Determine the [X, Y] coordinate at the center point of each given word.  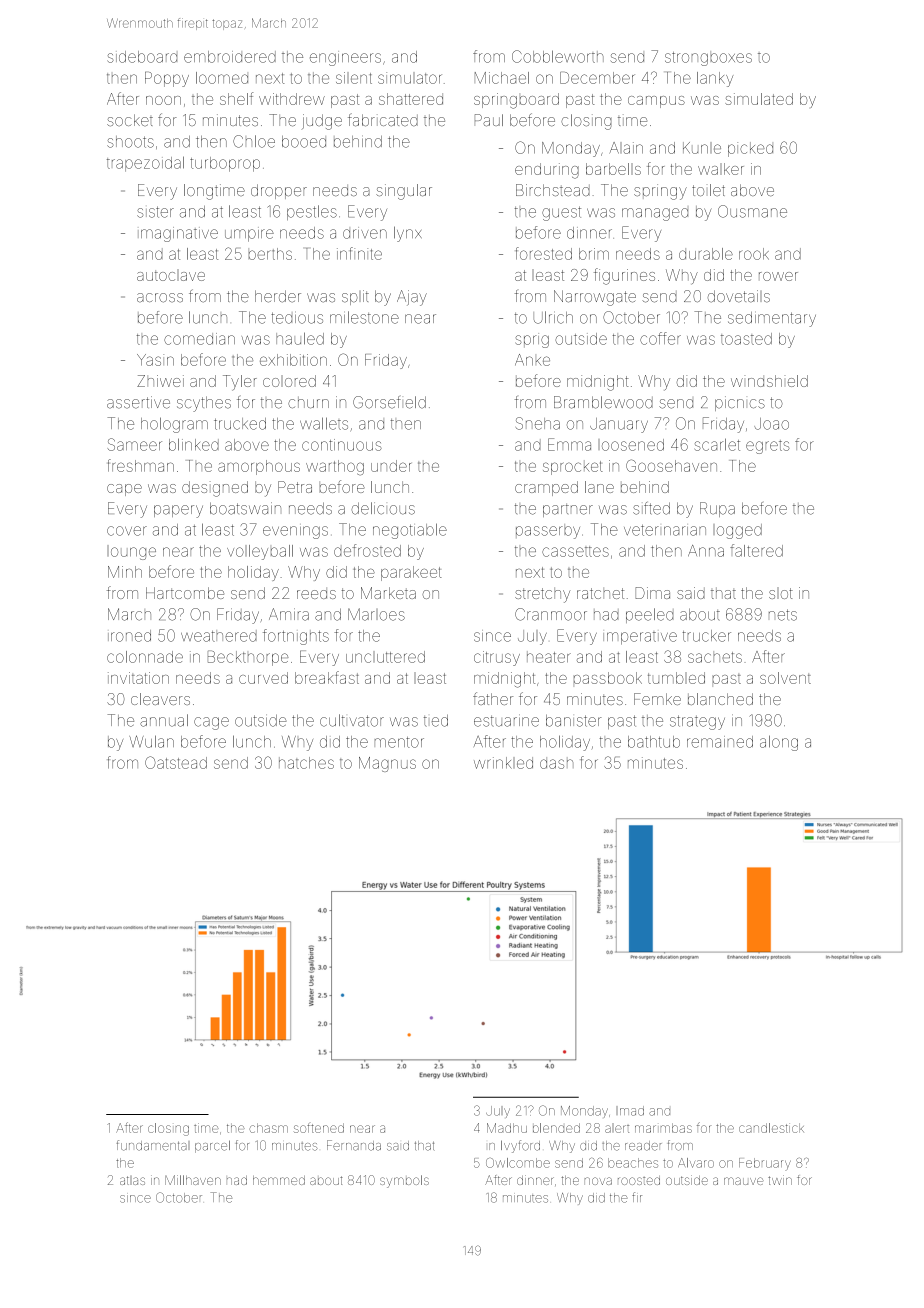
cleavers [160, 699]
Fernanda [354, 1145]
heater [549, 657]
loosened [631, 445]
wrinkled [503, 763]
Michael [502, 78]
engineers [345, 58]
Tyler [240, 383]
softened [319, 1128]
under [391, 466]
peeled [649, 615]
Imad [630, 1111]
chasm [268, 1128]
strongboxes [708, 59]
